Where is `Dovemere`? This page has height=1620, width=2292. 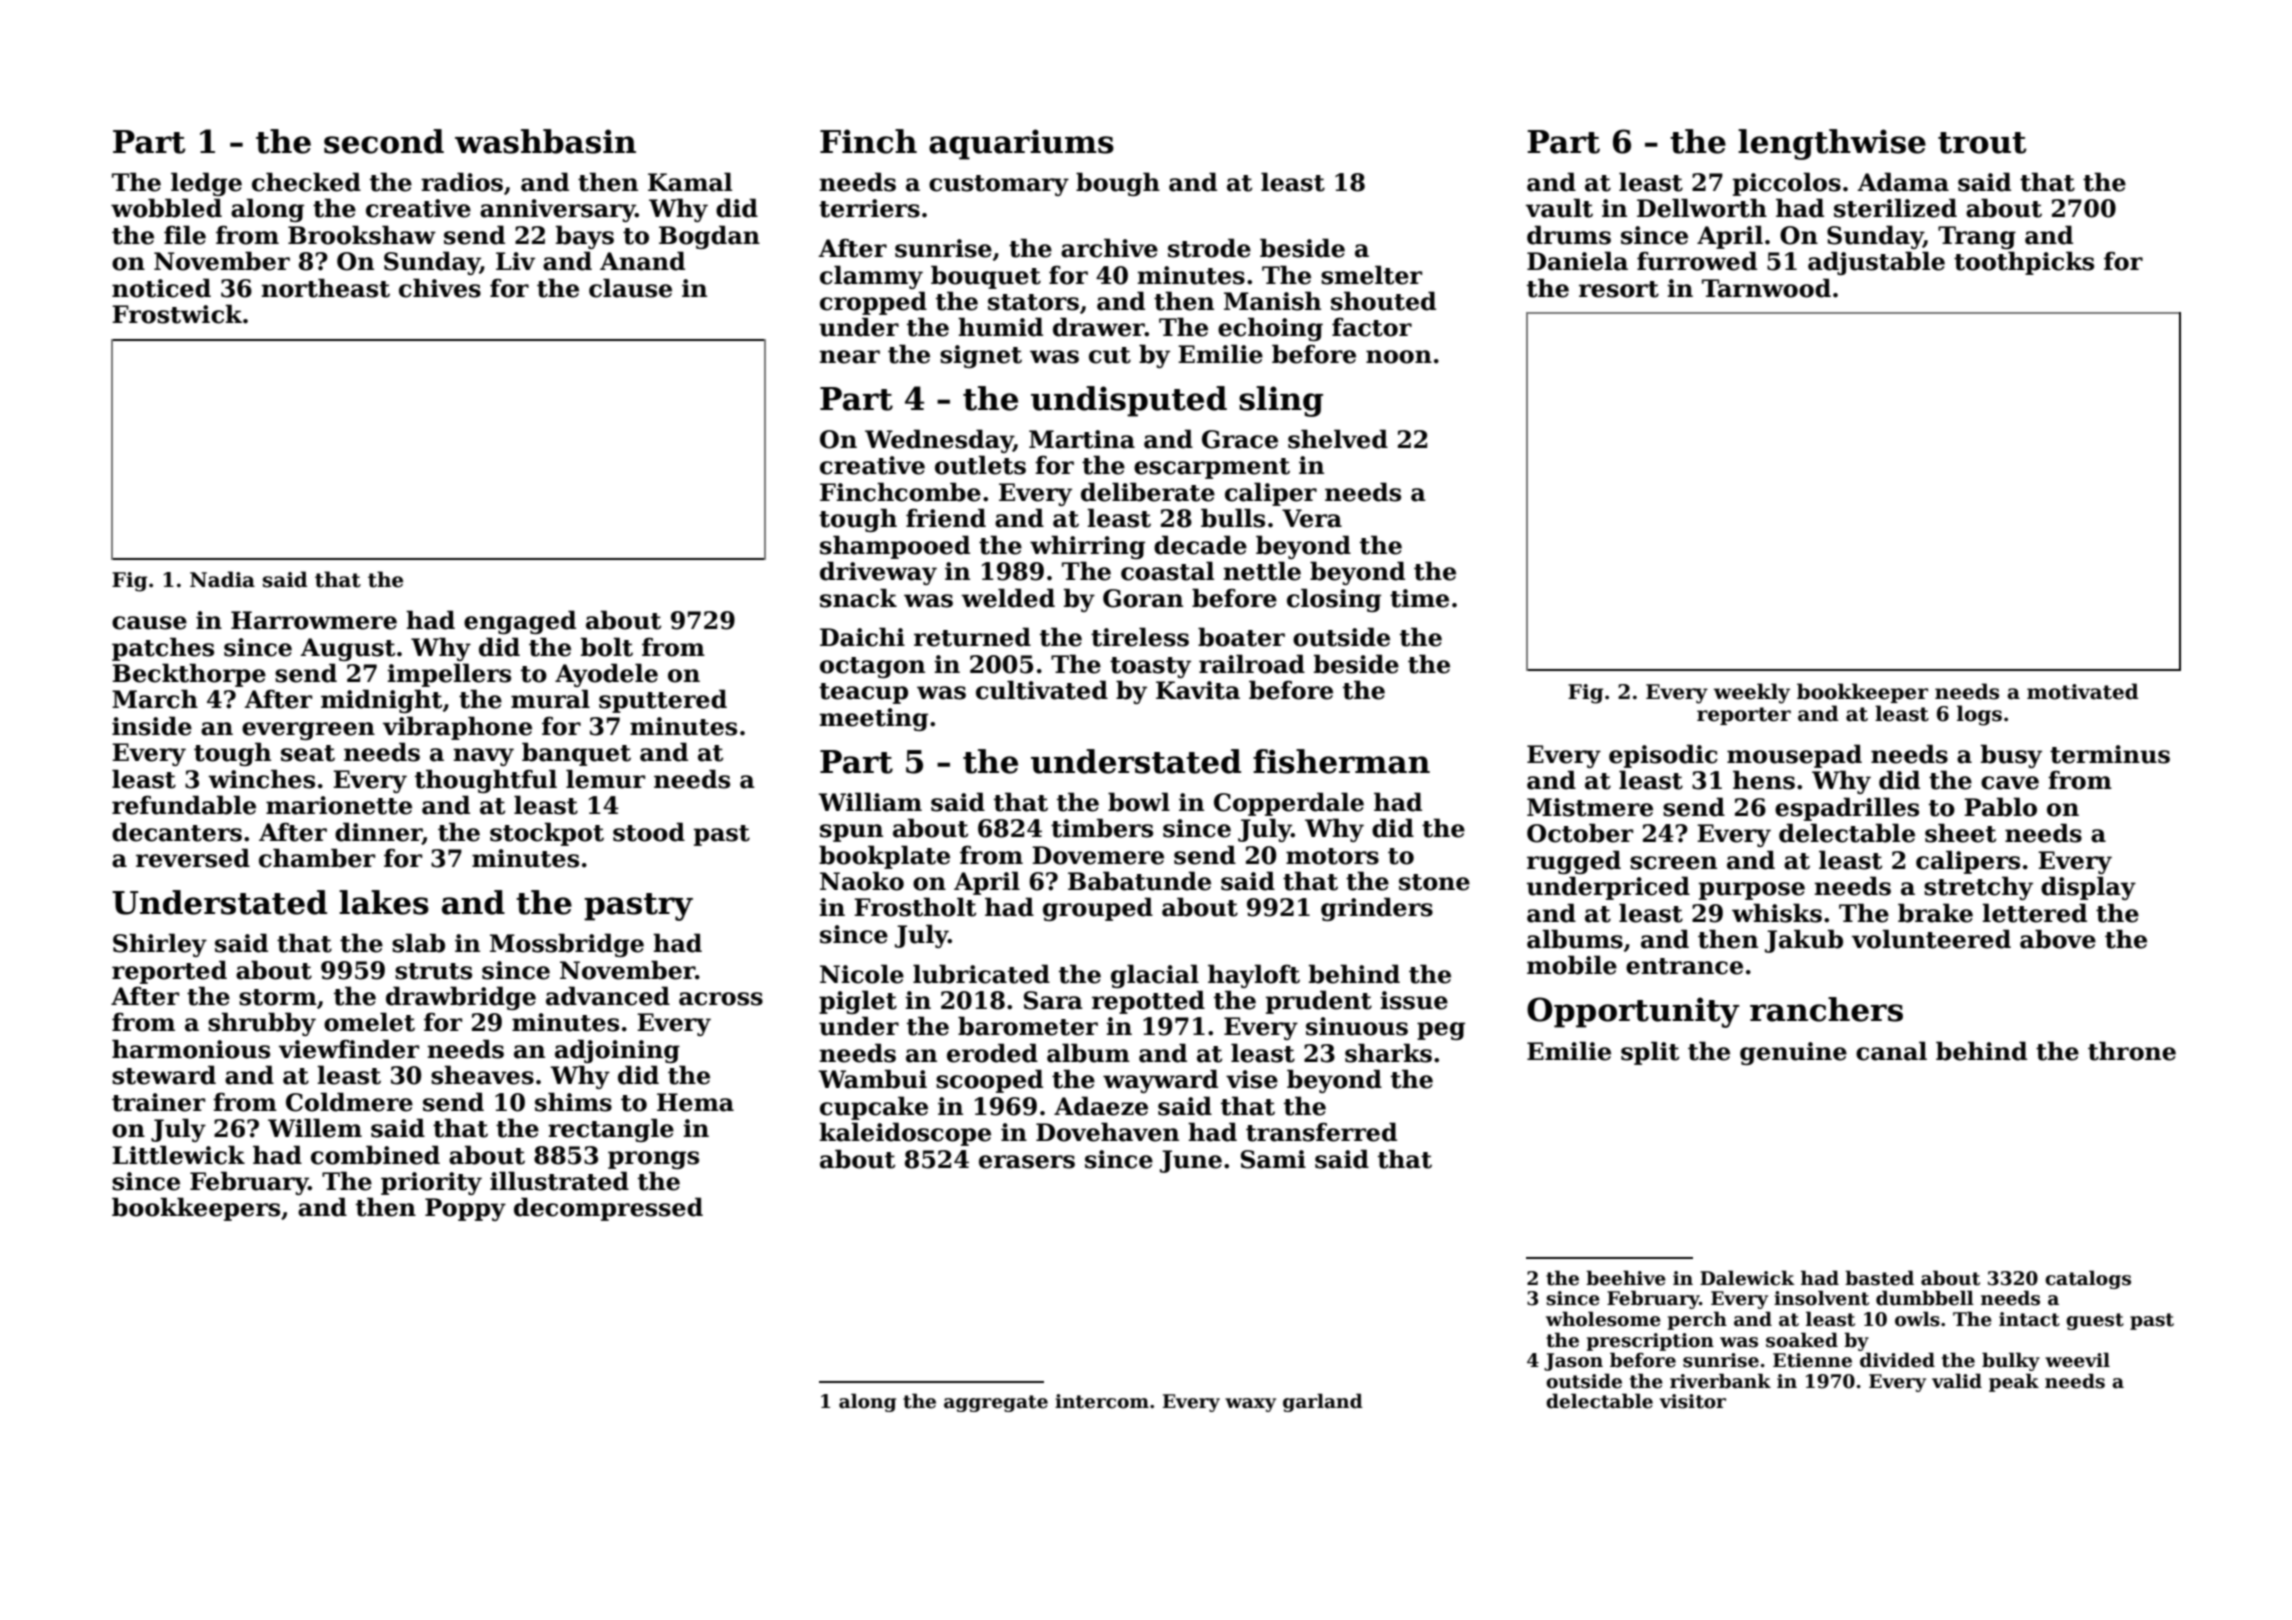 Dovemere is located at coordinates (1098, 855).
